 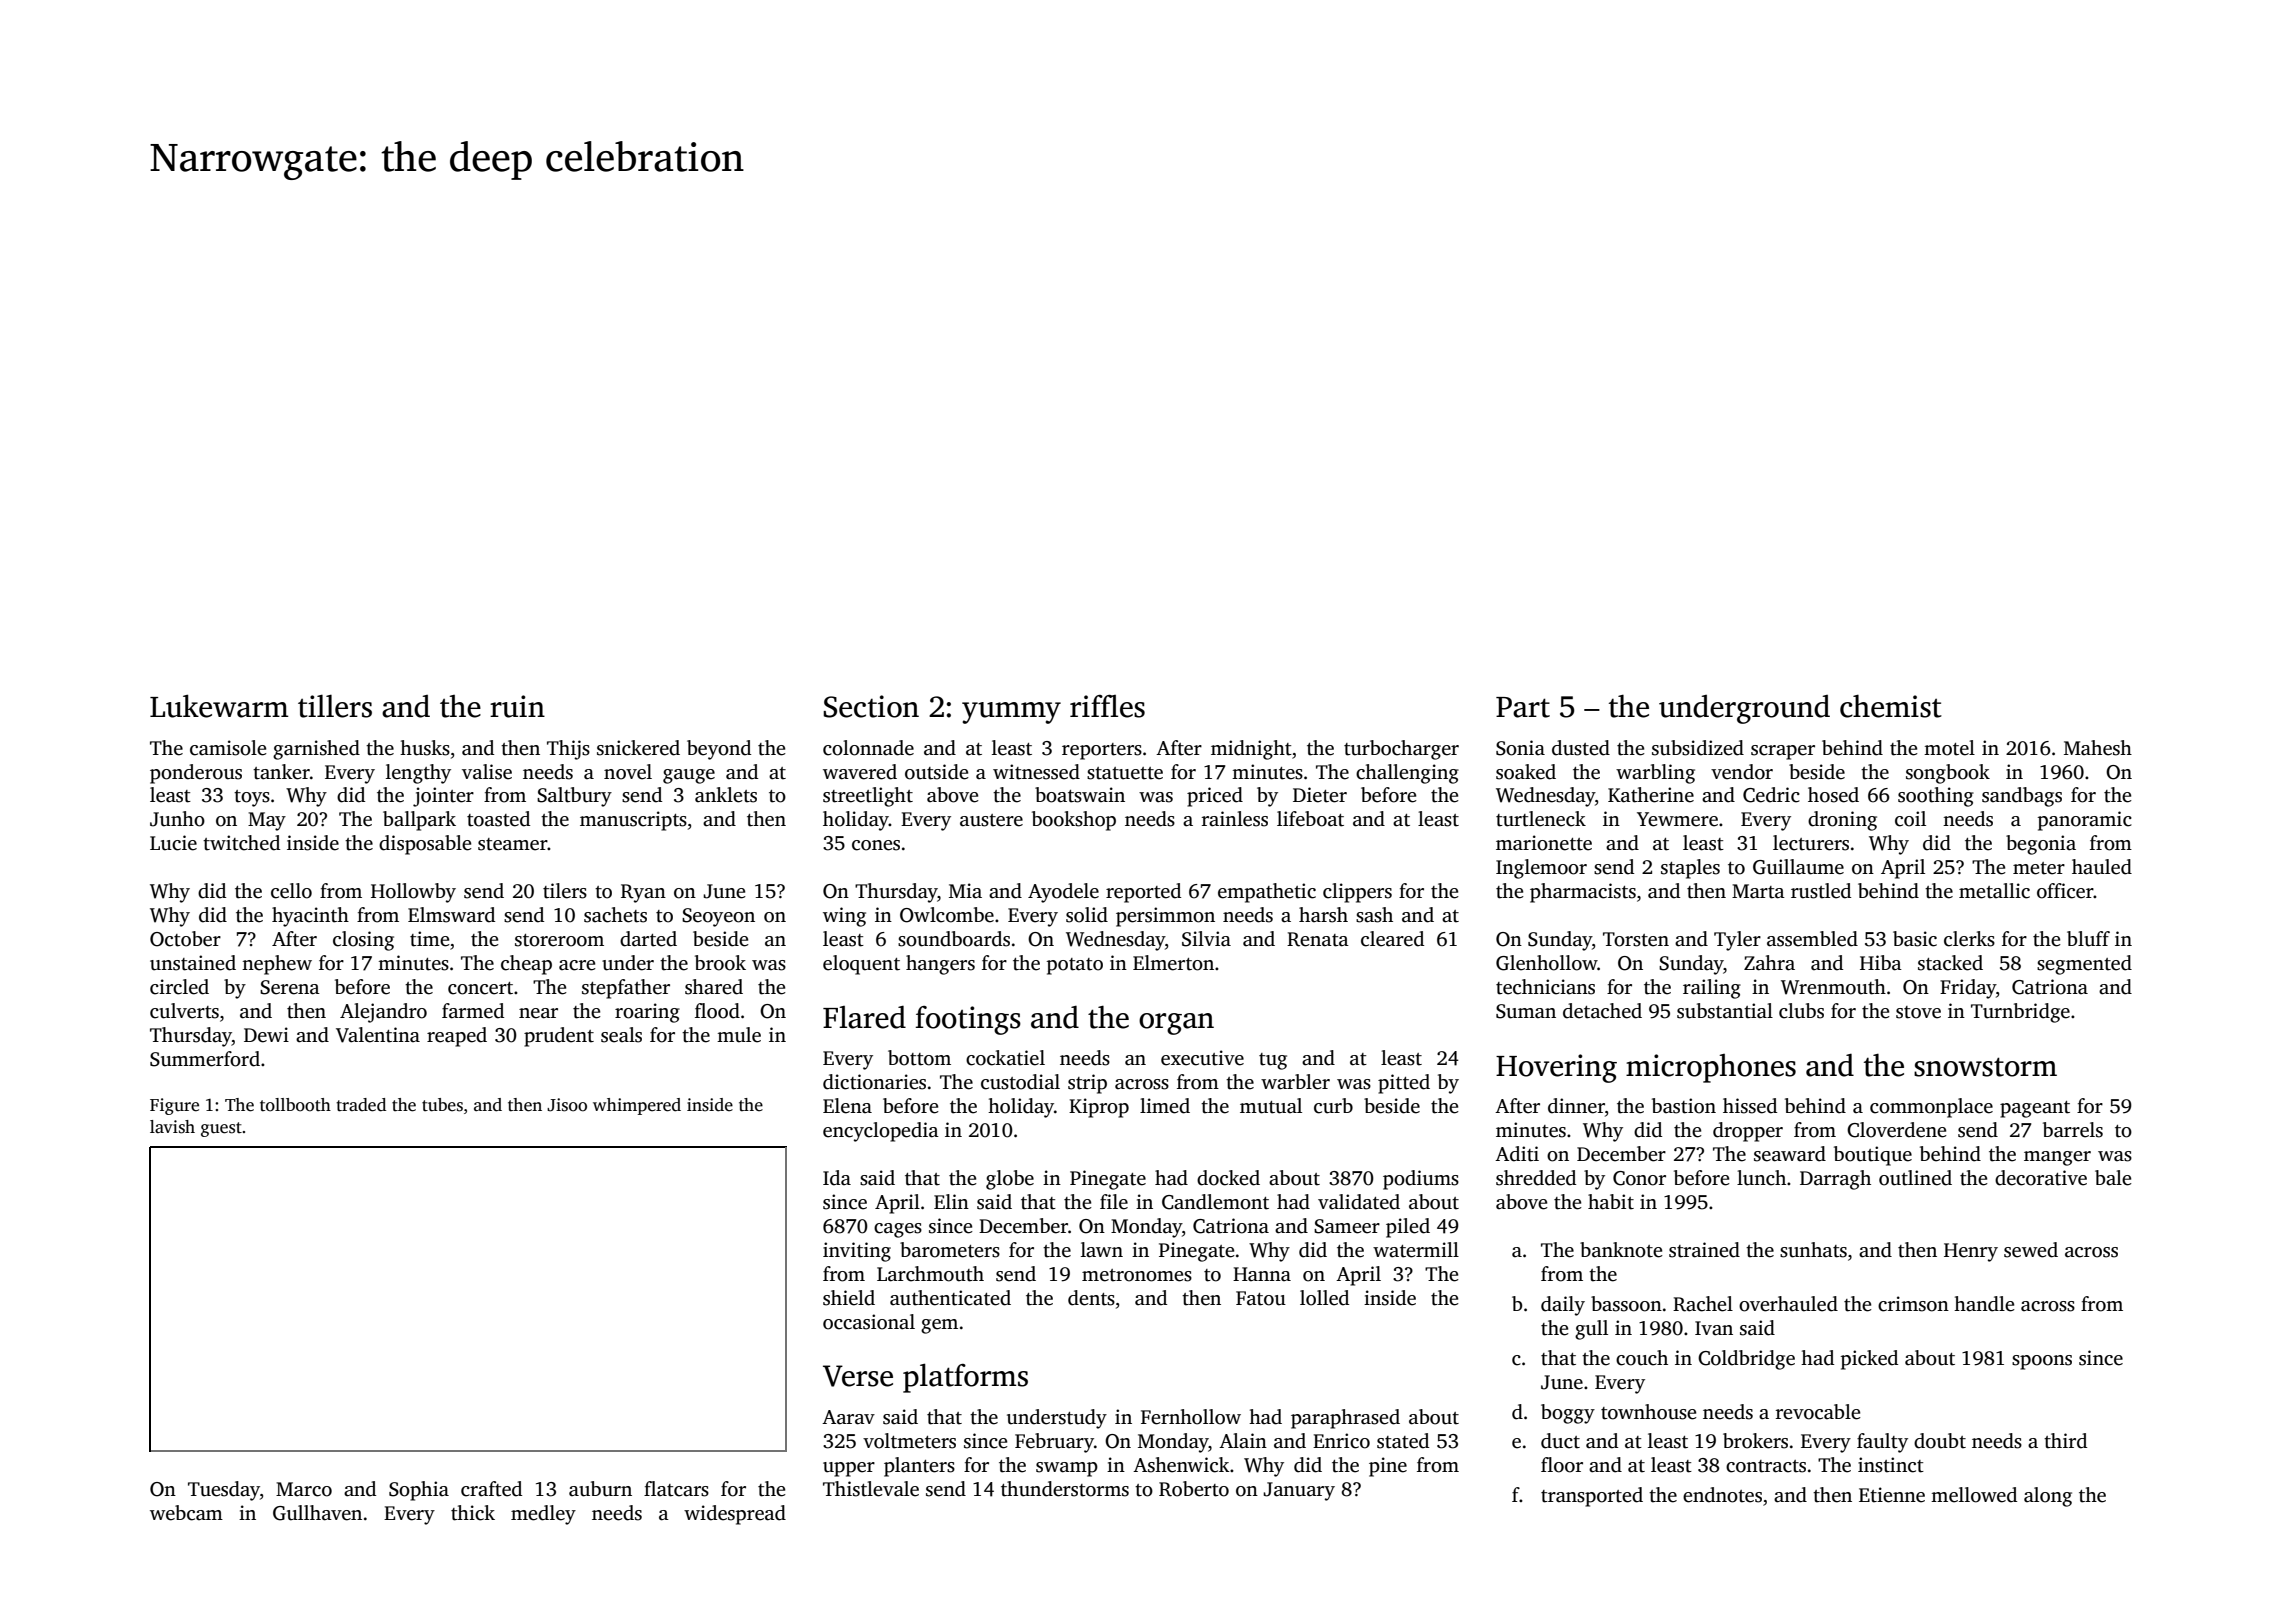 I want to click on ruin, so click(x=517, y=706).
